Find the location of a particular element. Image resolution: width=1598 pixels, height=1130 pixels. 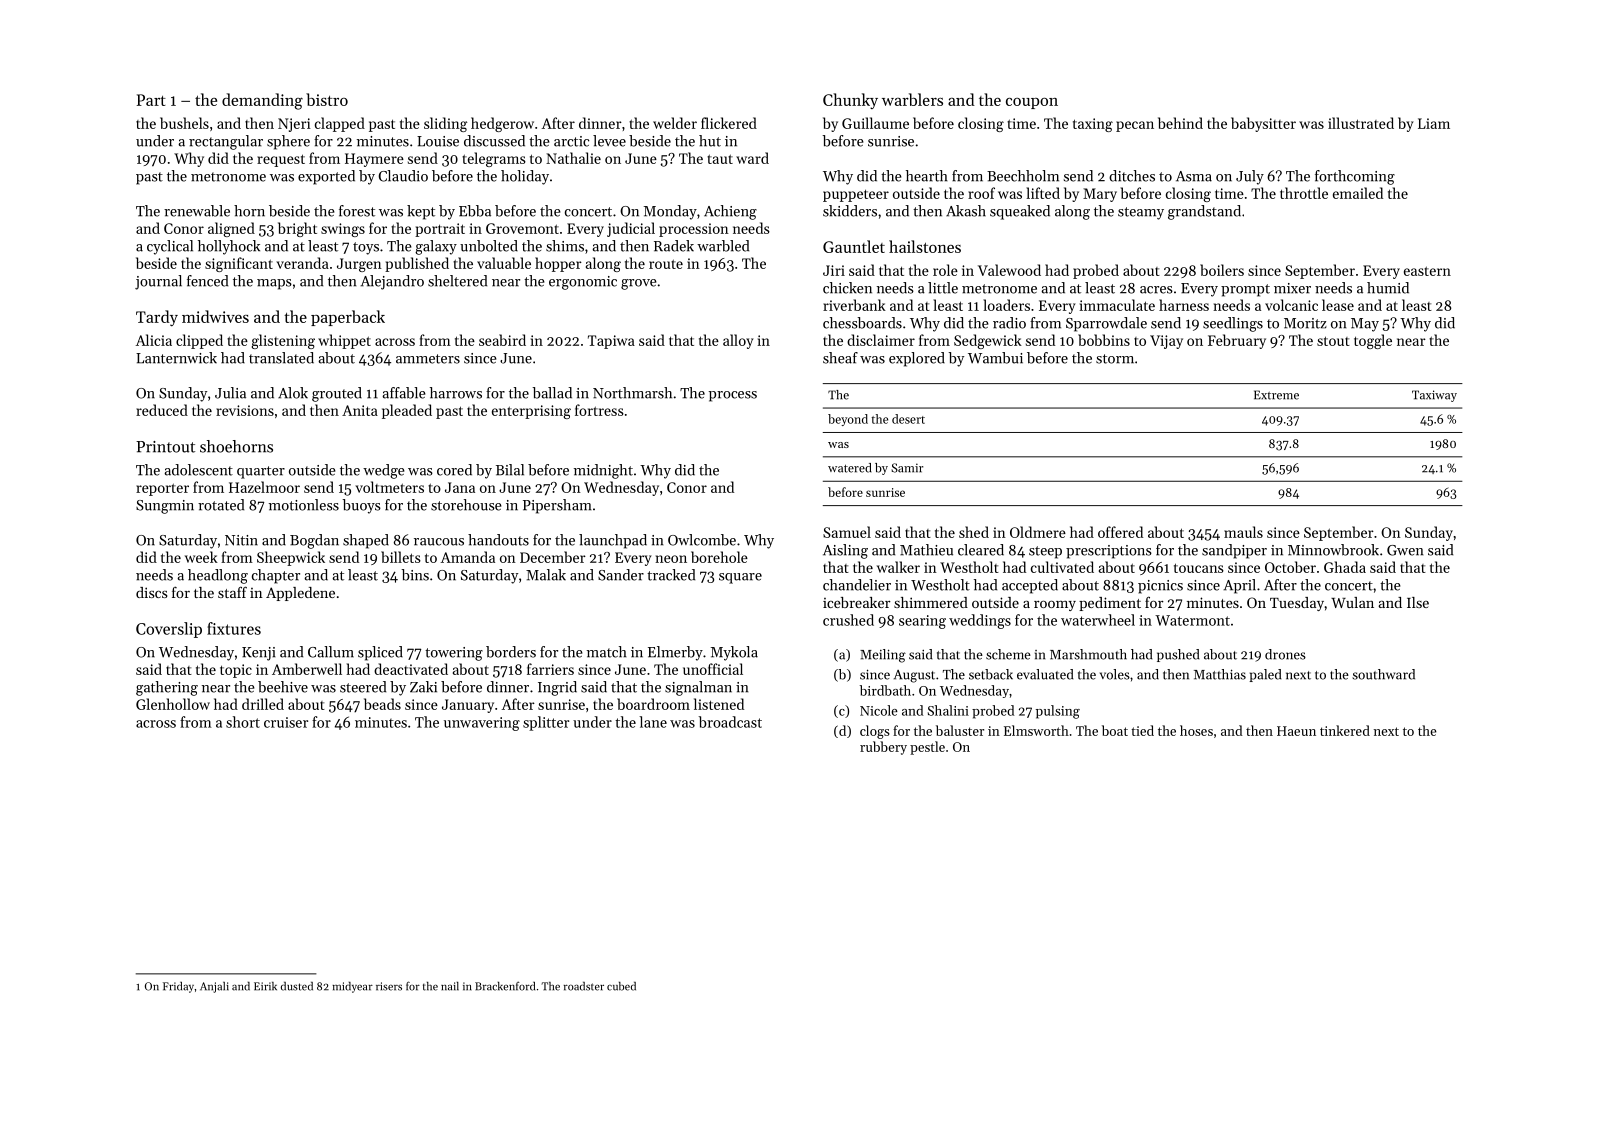

pediment is located at coordinates (1110, 604).
